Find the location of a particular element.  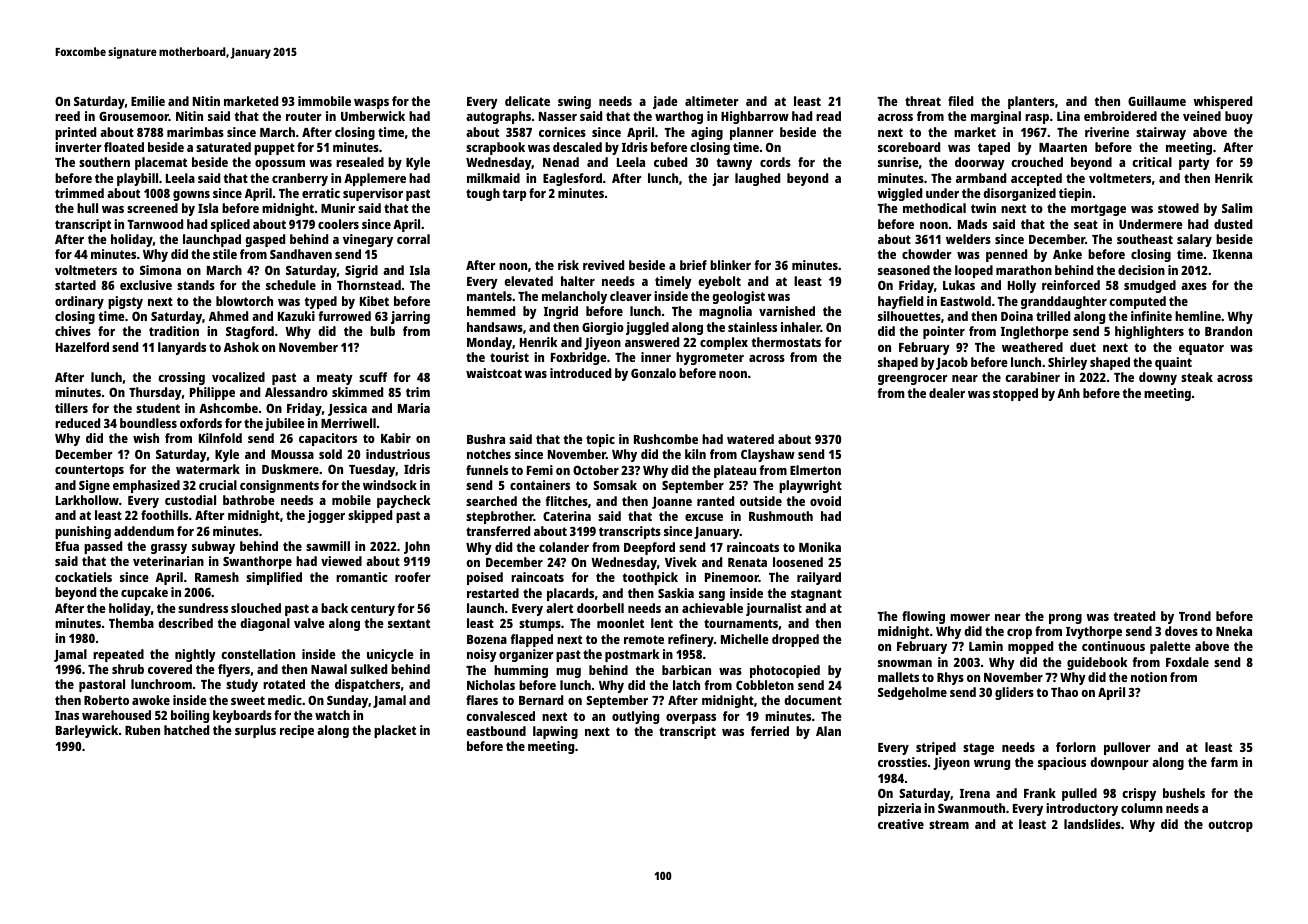

Umberwick is located at coordinates (373, 116).
